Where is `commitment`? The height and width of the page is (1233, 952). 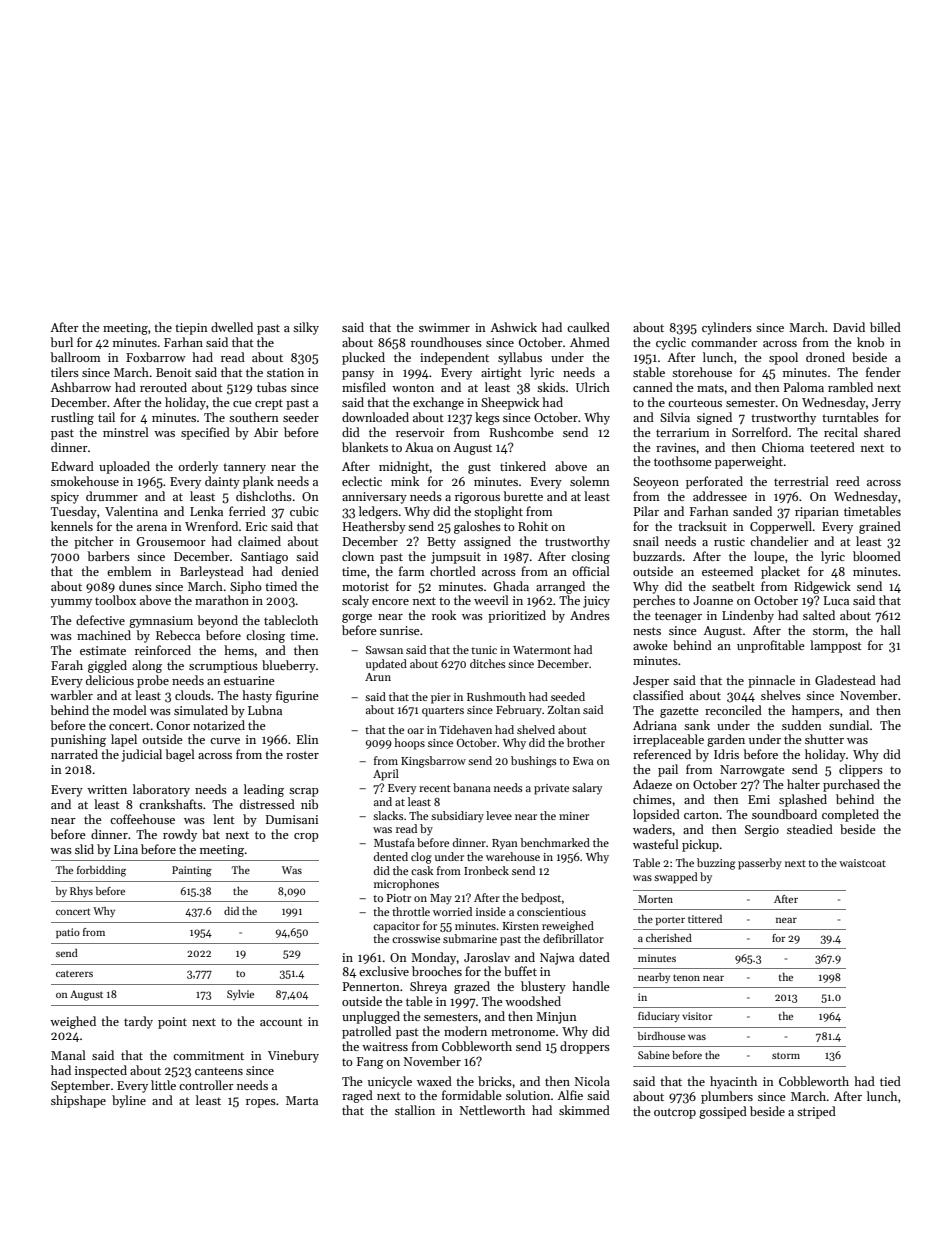
commitment is located at coordinates (208, 1055).
